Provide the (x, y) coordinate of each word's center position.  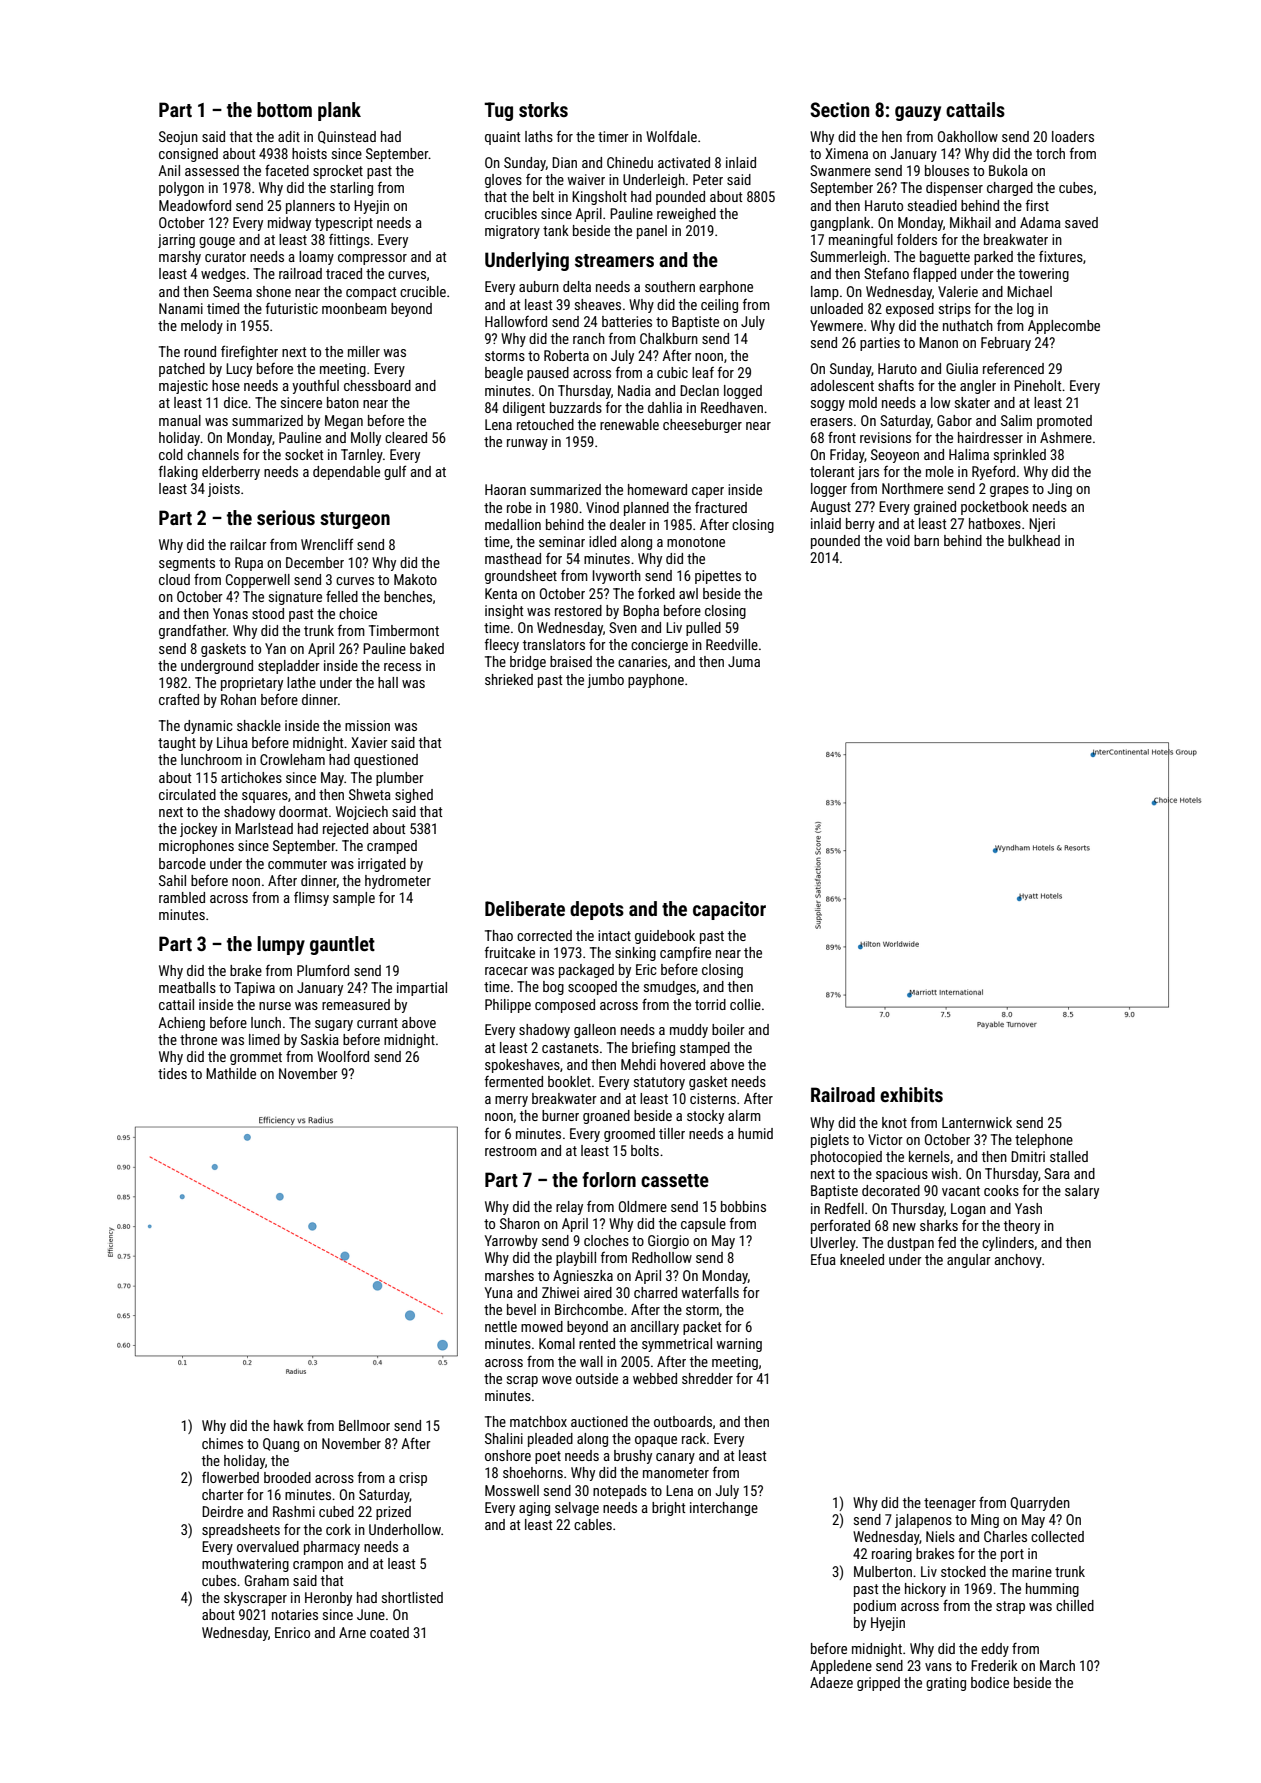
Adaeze (831, 1682)
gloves (503, 181)
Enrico (292, 1632)
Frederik (994, 1665)
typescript (344, 224)
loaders (1073, 136)
